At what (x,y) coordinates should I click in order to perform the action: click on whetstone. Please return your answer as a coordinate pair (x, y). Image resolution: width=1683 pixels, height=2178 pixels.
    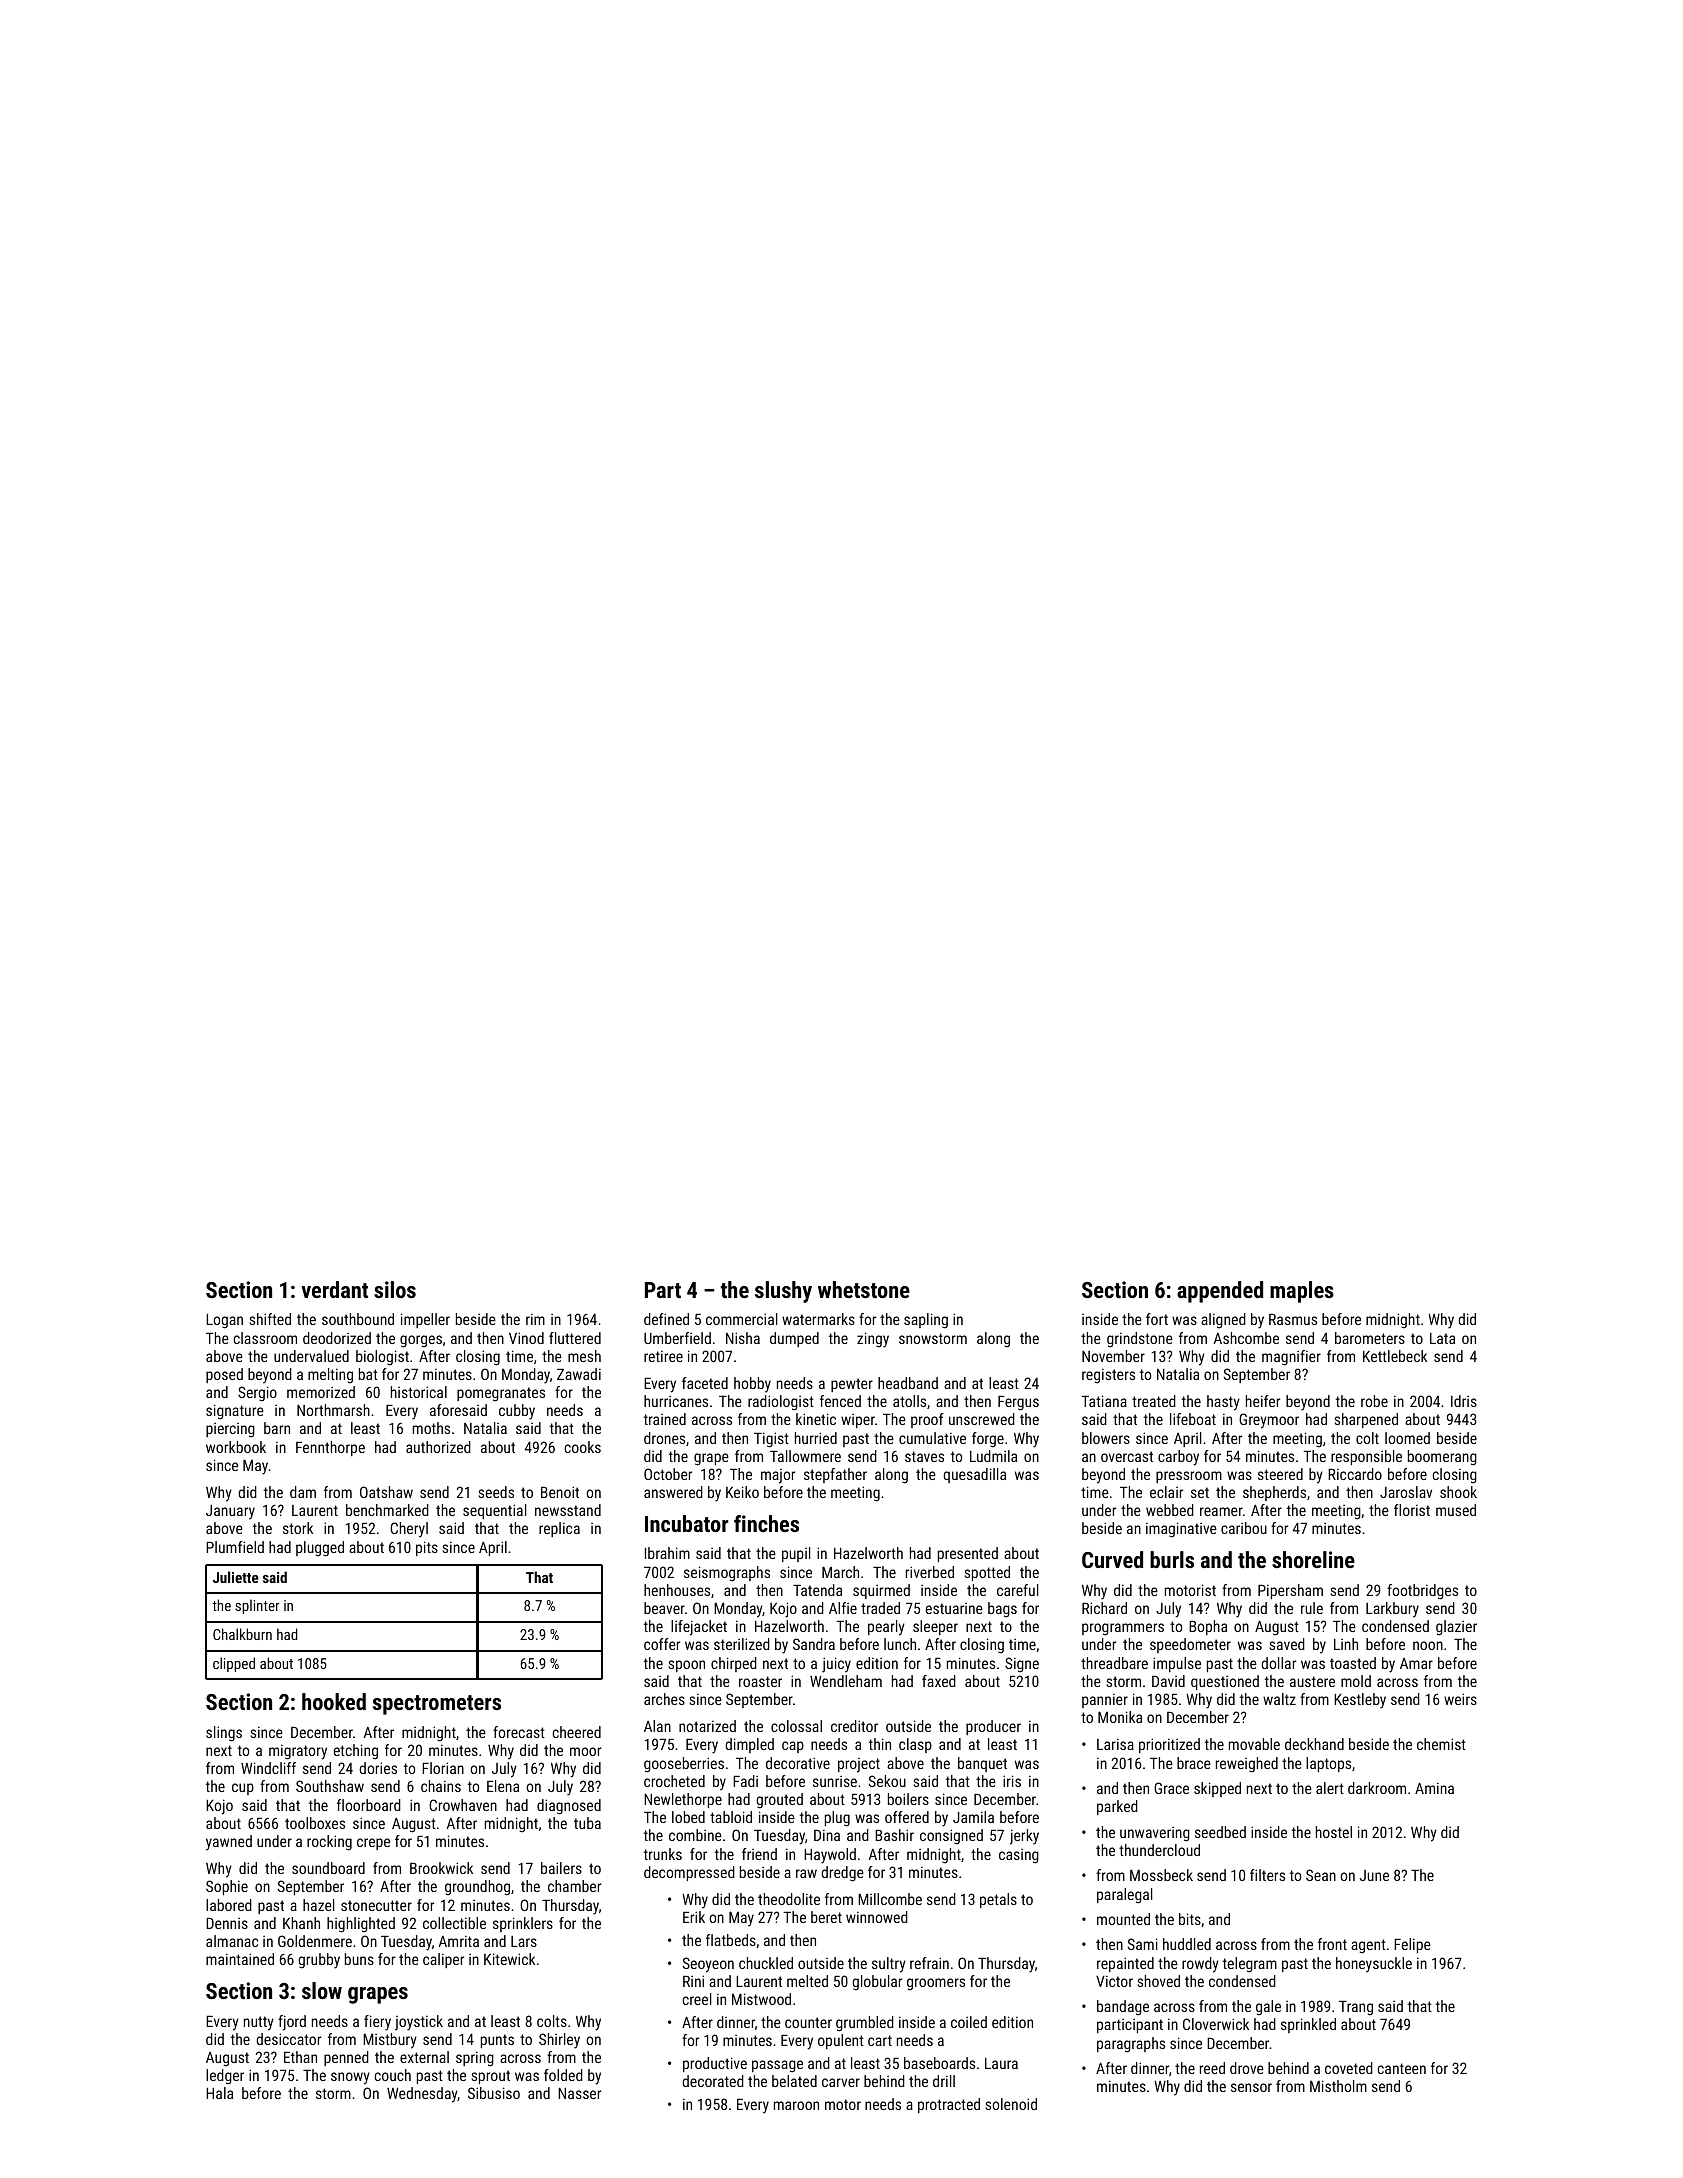
    Looking at the image, I should click on (864, 1289).
